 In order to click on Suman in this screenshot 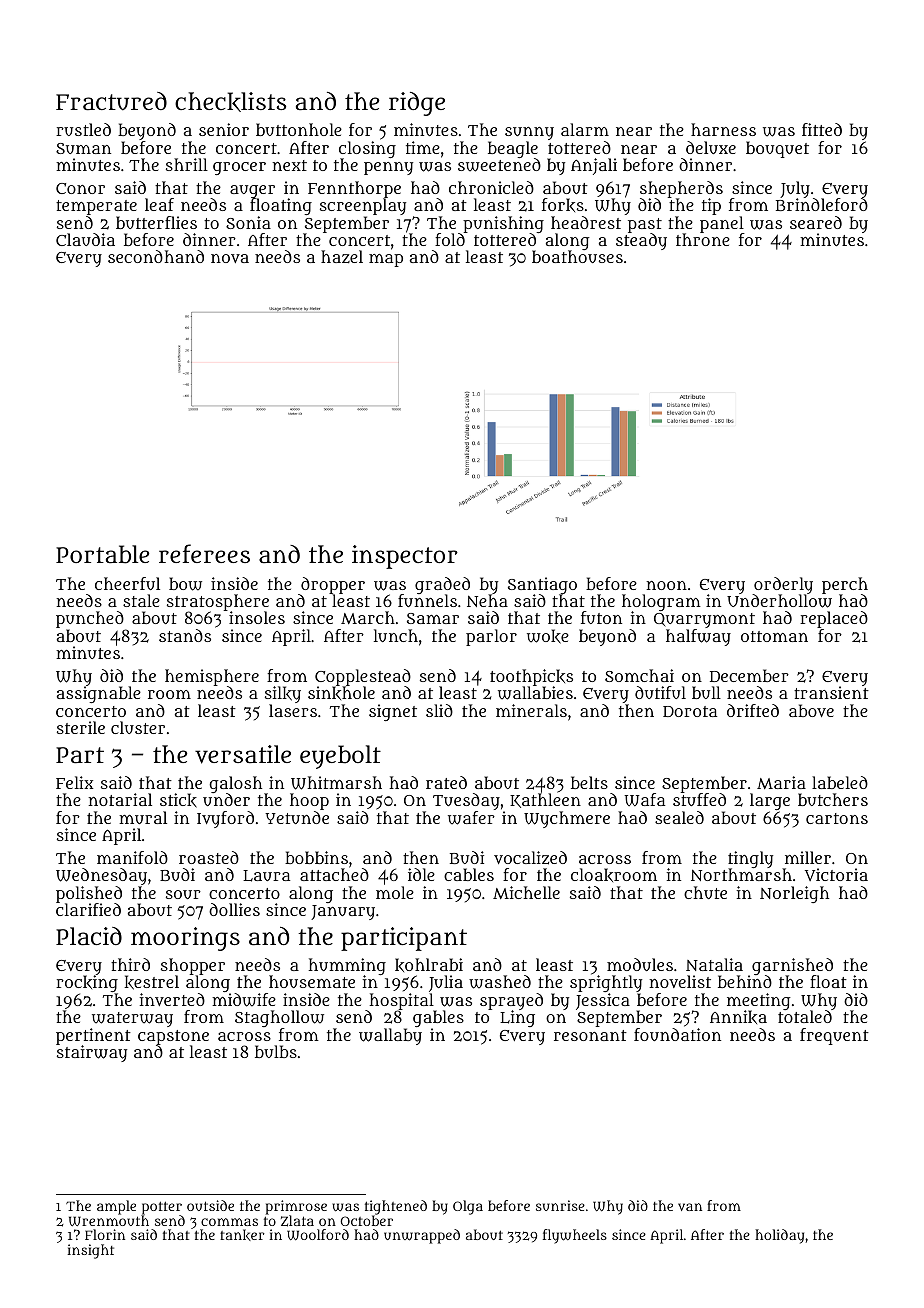, I will do `click(83, 148)`.
